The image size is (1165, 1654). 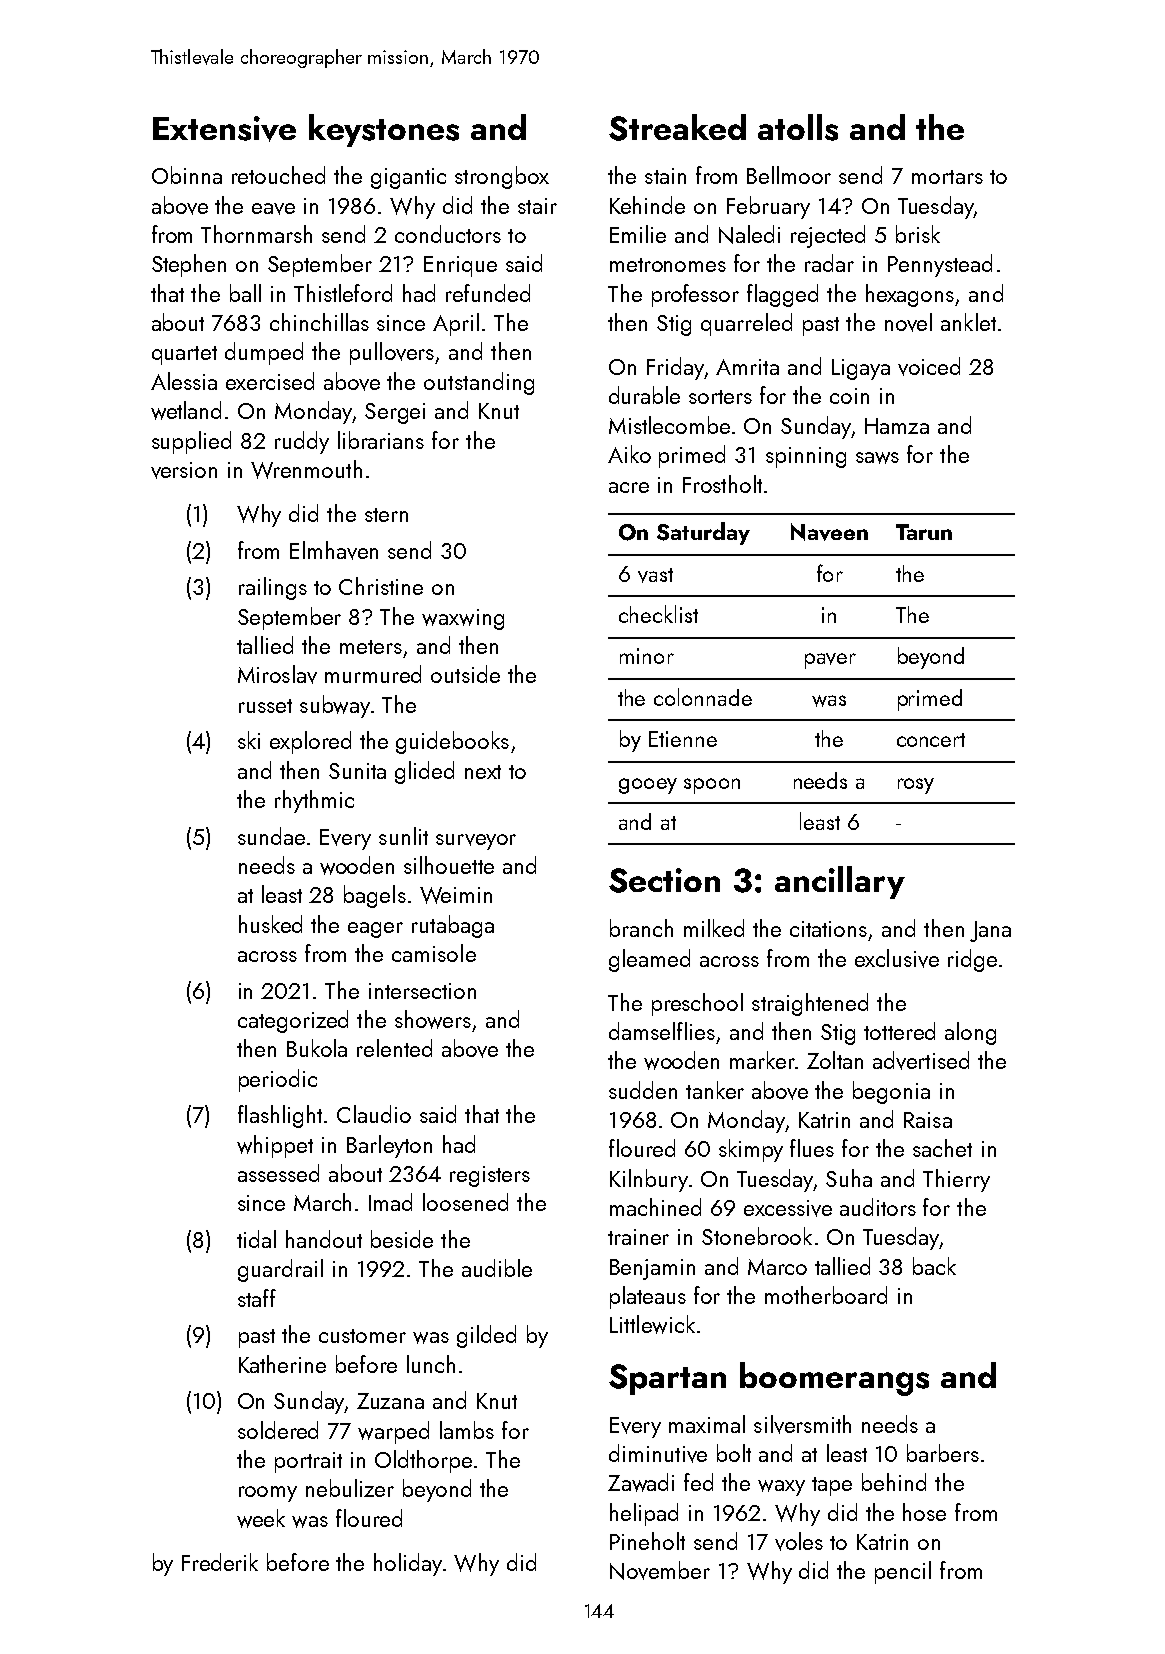 What do you see at coordinates (189, 265) in the image?
I see `Stephen` at bounding box center [189, 265].
